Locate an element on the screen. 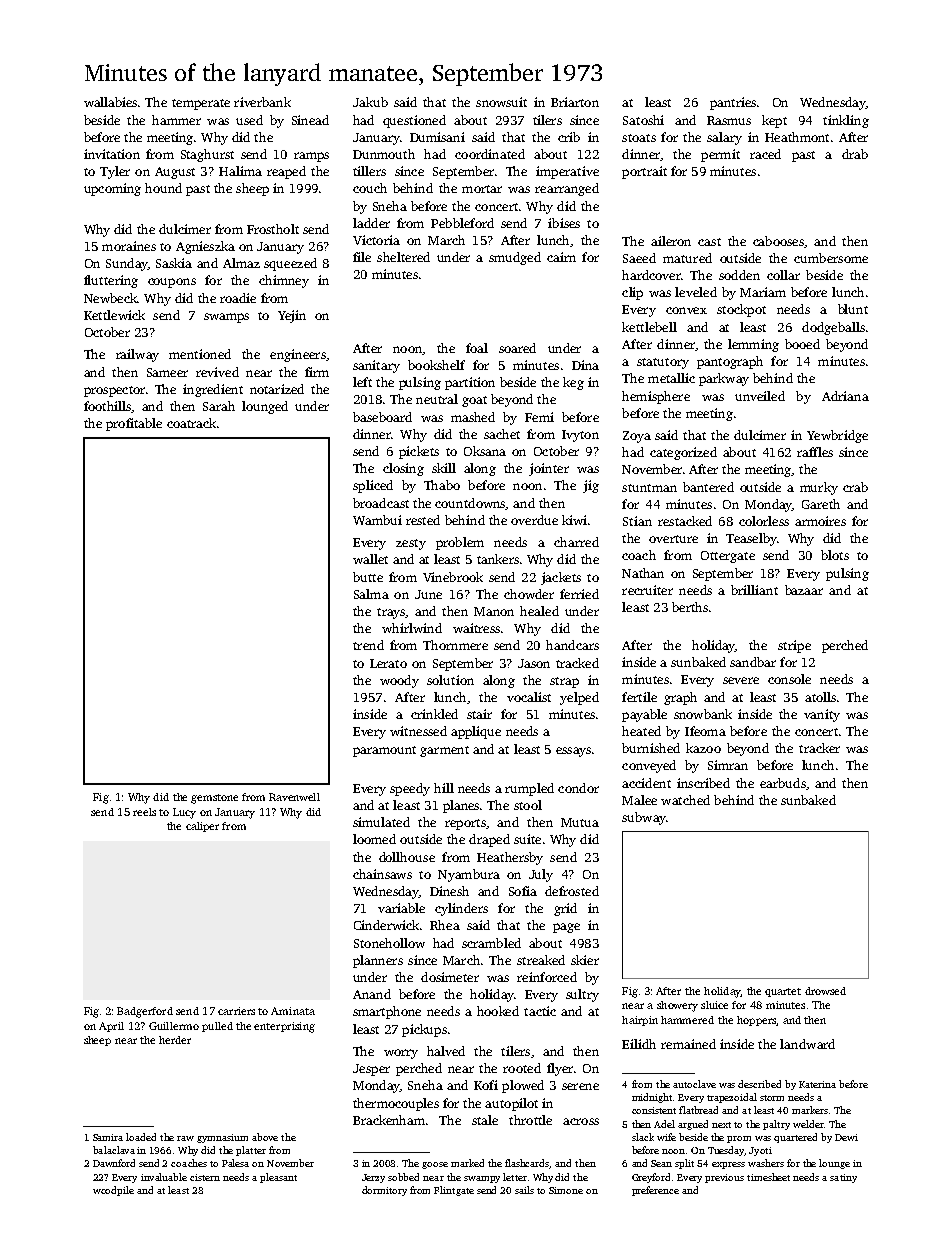 The image size is (952, 1233). vanity is located at coordinates (822, 715).
